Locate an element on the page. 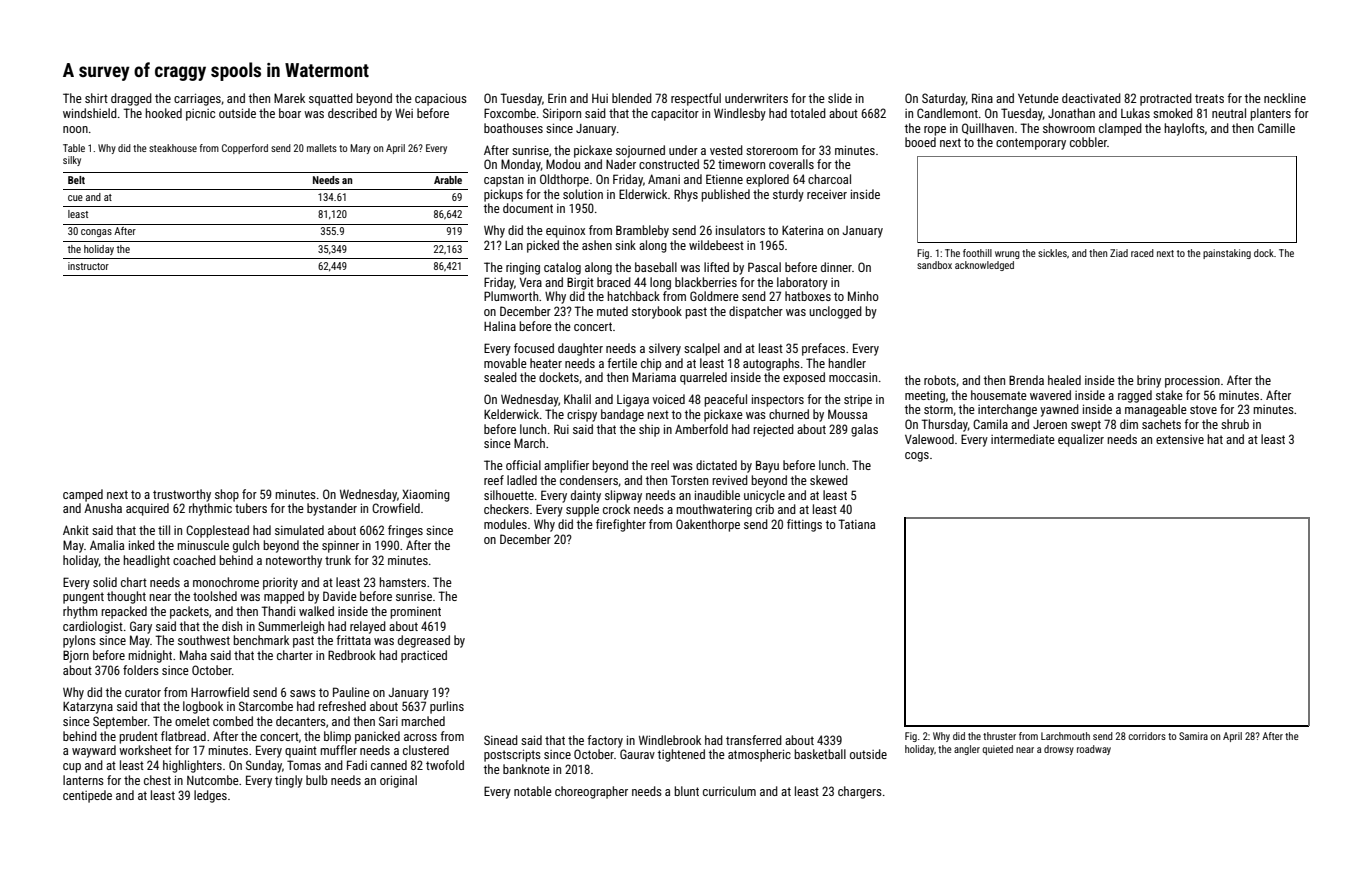 Image resolution: width=1372 pixels, height=887 pixels. Lukas is located at coordinates (1135, 113).
